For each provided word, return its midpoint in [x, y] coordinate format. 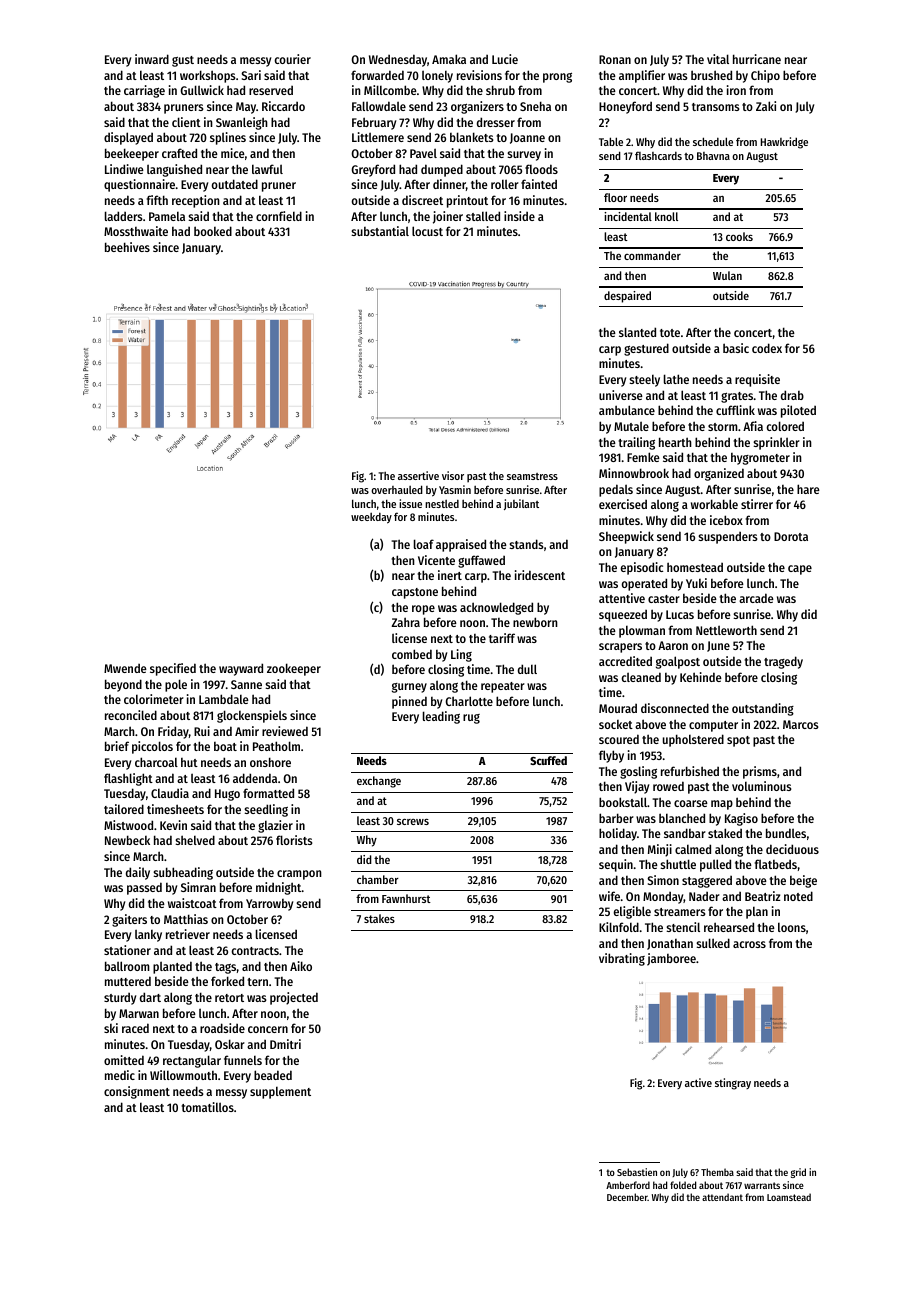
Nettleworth [726, 630]
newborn [535, 622]
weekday [371, 518]
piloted [798, 411]
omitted [124, 1060]
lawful [267, 169]
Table [611, 141]
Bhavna [713, 156]
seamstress [532, 476]
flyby [611, 756]
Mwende [125, 668]
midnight [279, 888]
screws [413, 821]
